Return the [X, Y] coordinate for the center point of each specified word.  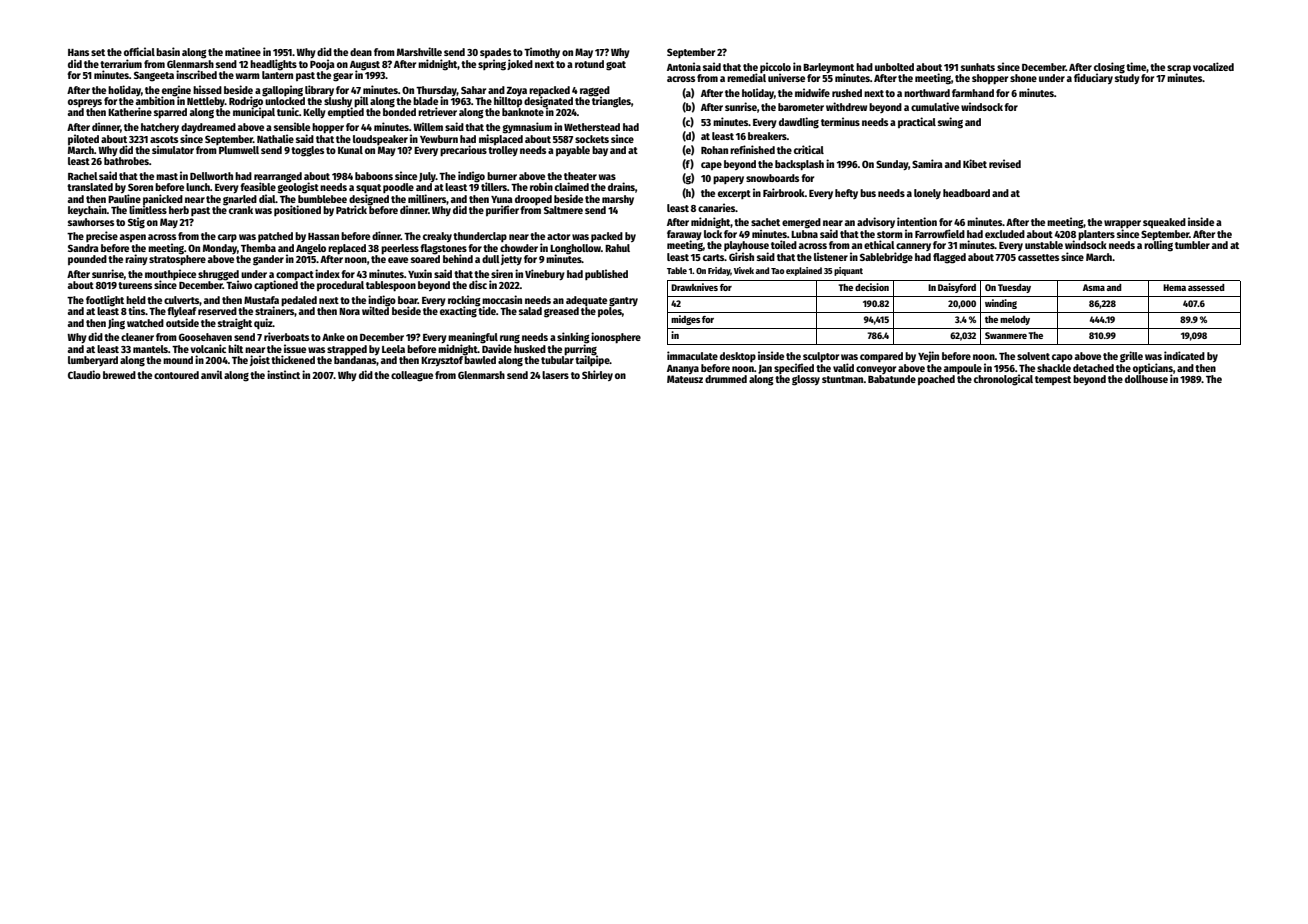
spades [495, 53]
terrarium [121, 63]
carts [714, 257]
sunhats [978, 67]
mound [178, 360]
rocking [464, 301]
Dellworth [211, 176]
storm [890, 234]
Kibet [975, 163]
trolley [503, 151]
